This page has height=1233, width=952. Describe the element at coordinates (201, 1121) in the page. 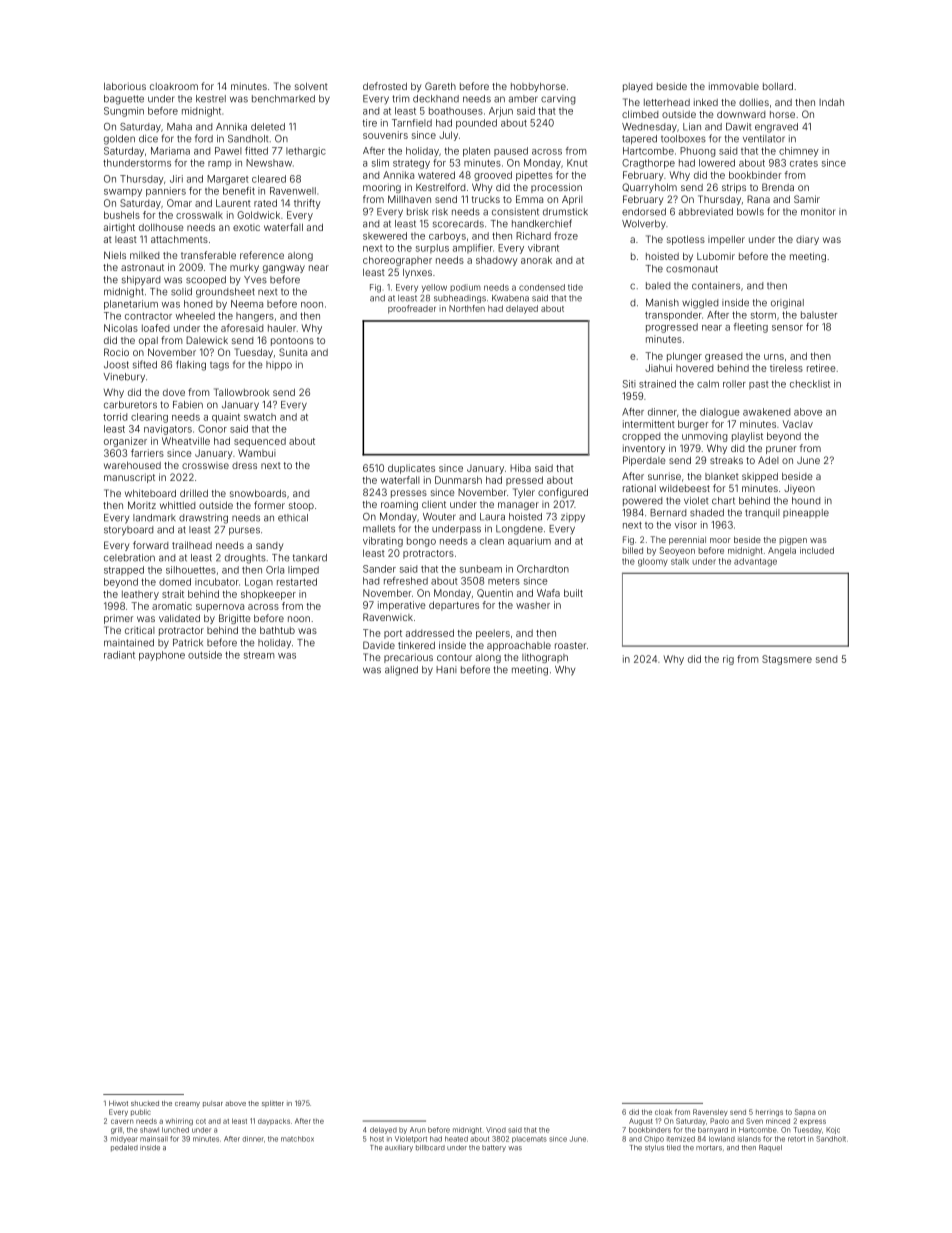

I see `cot` at that location.
